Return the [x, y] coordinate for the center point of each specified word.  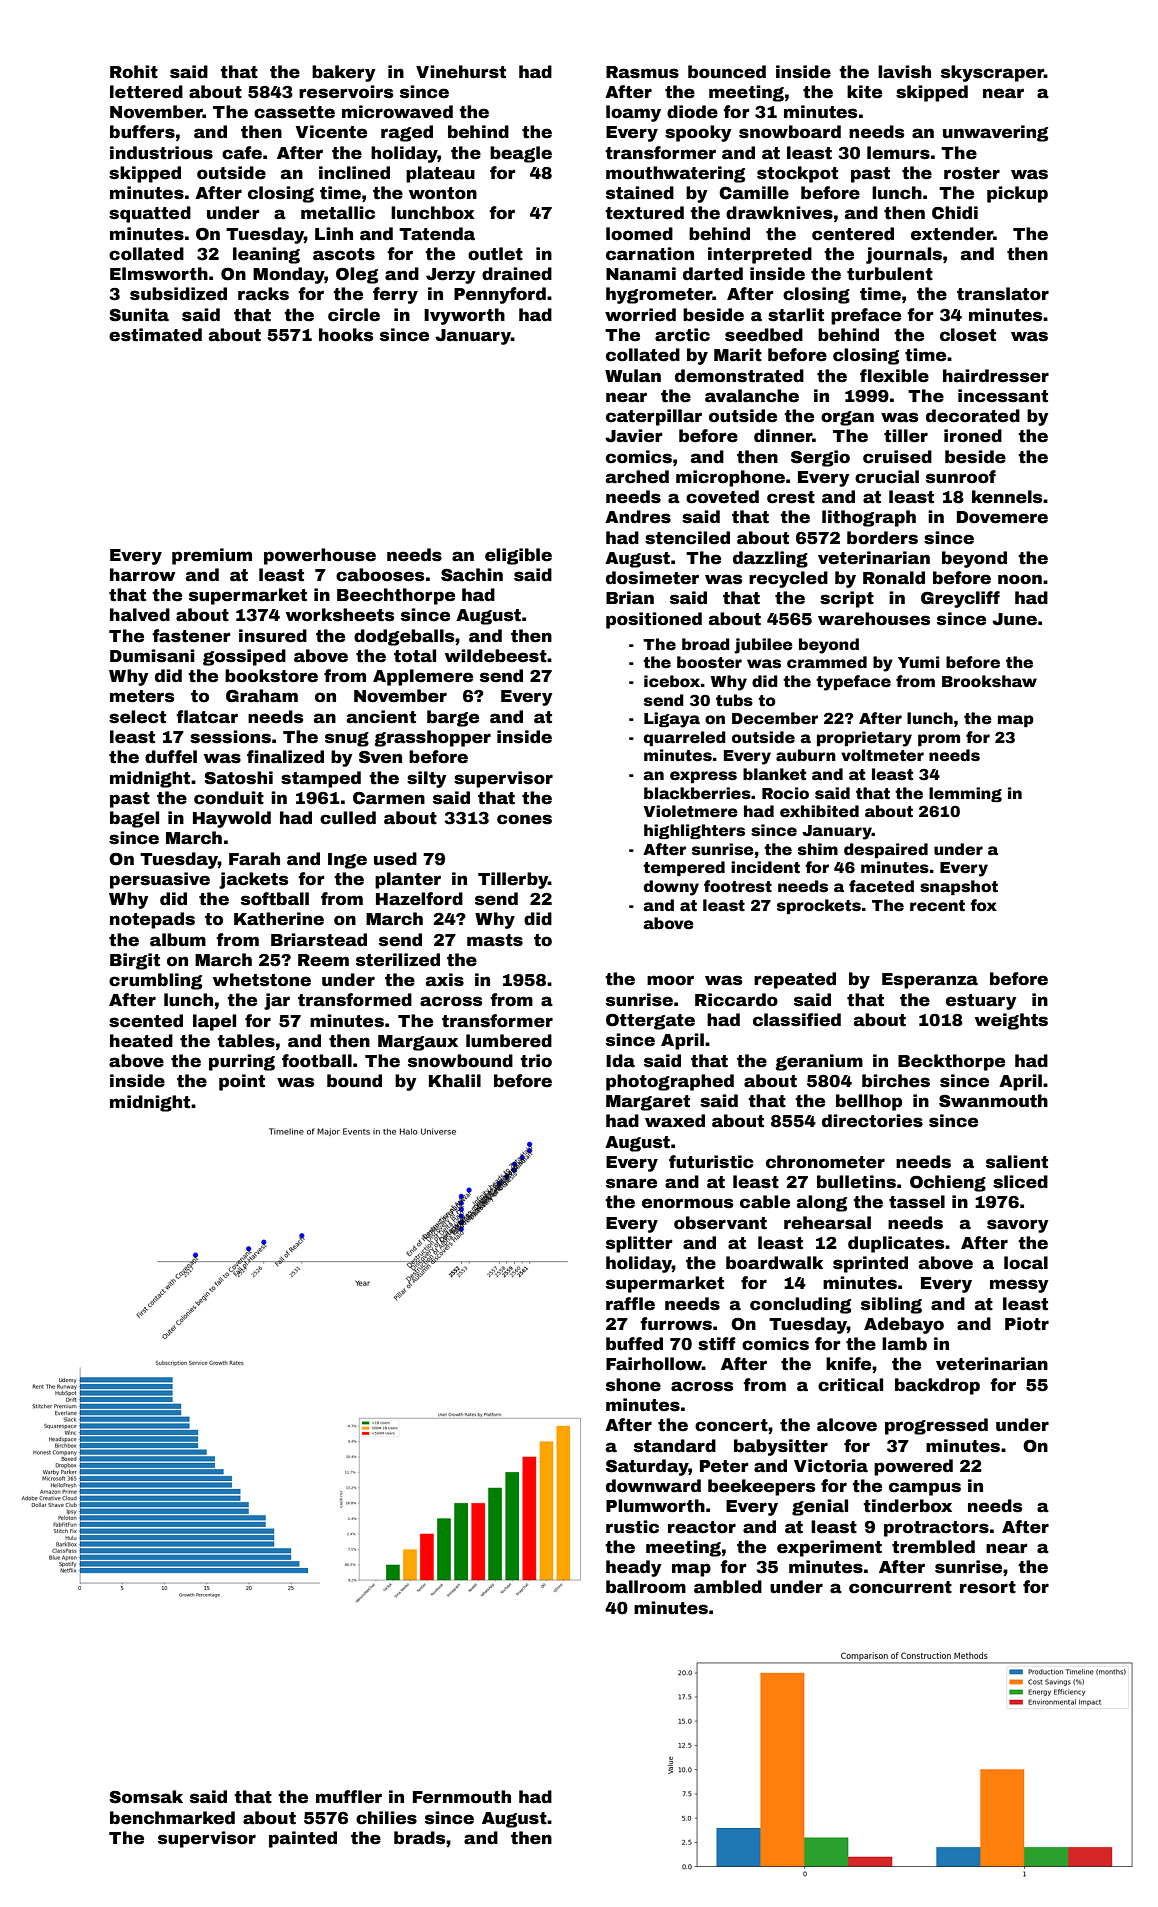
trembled [933, 1547]
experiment [829, 1548]
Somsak [146, 1797]
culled [348, 818]
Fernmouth [462, 1797]
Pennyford [500, 295]
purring [242, 1062]
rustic [632, 1527]
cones [524, 819]
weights [1011, 1021]
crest [791, 497]
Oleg [357, 275]
